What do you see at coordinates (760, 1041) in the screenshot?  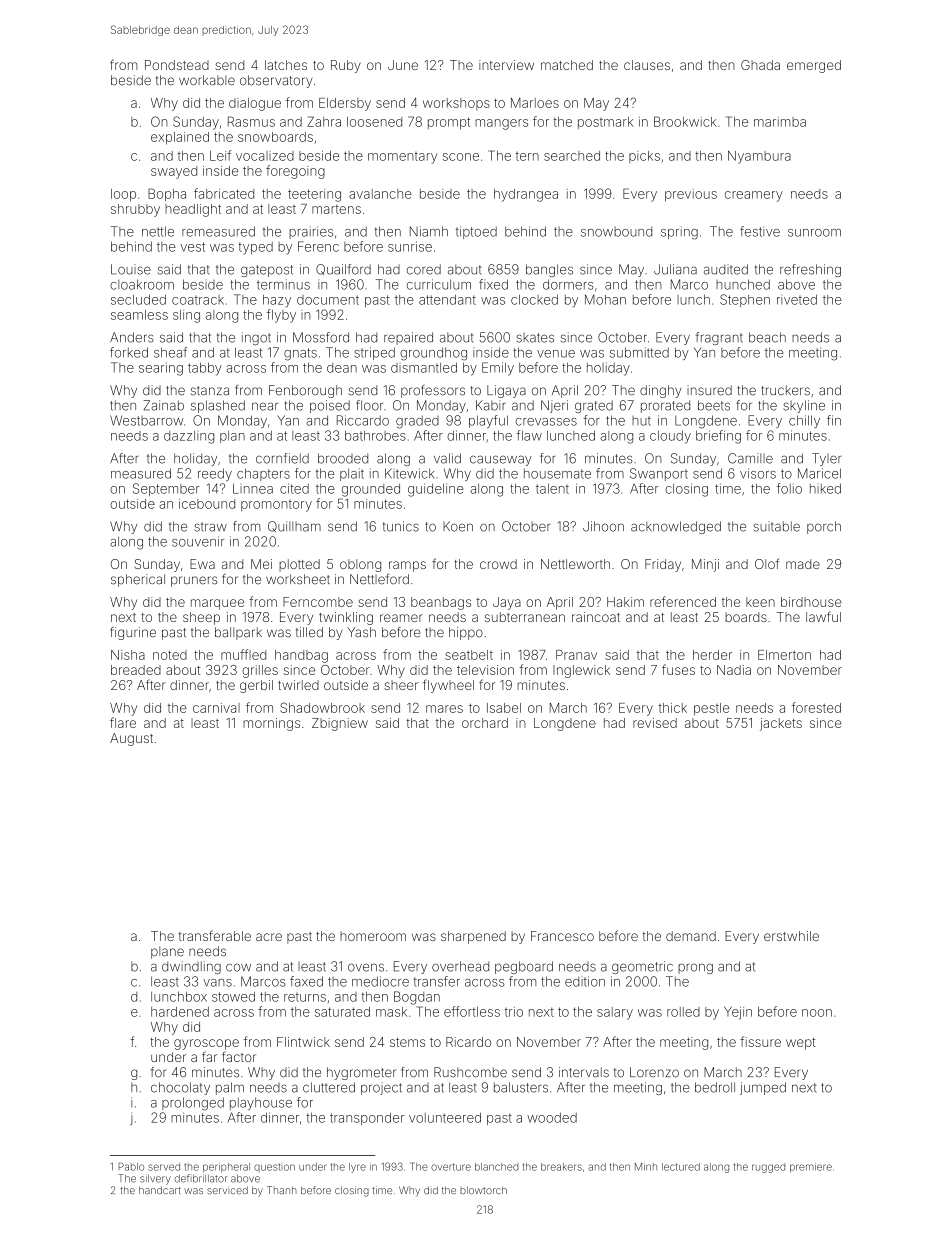 I see `fissure` at bounding box center [760, 1041].
